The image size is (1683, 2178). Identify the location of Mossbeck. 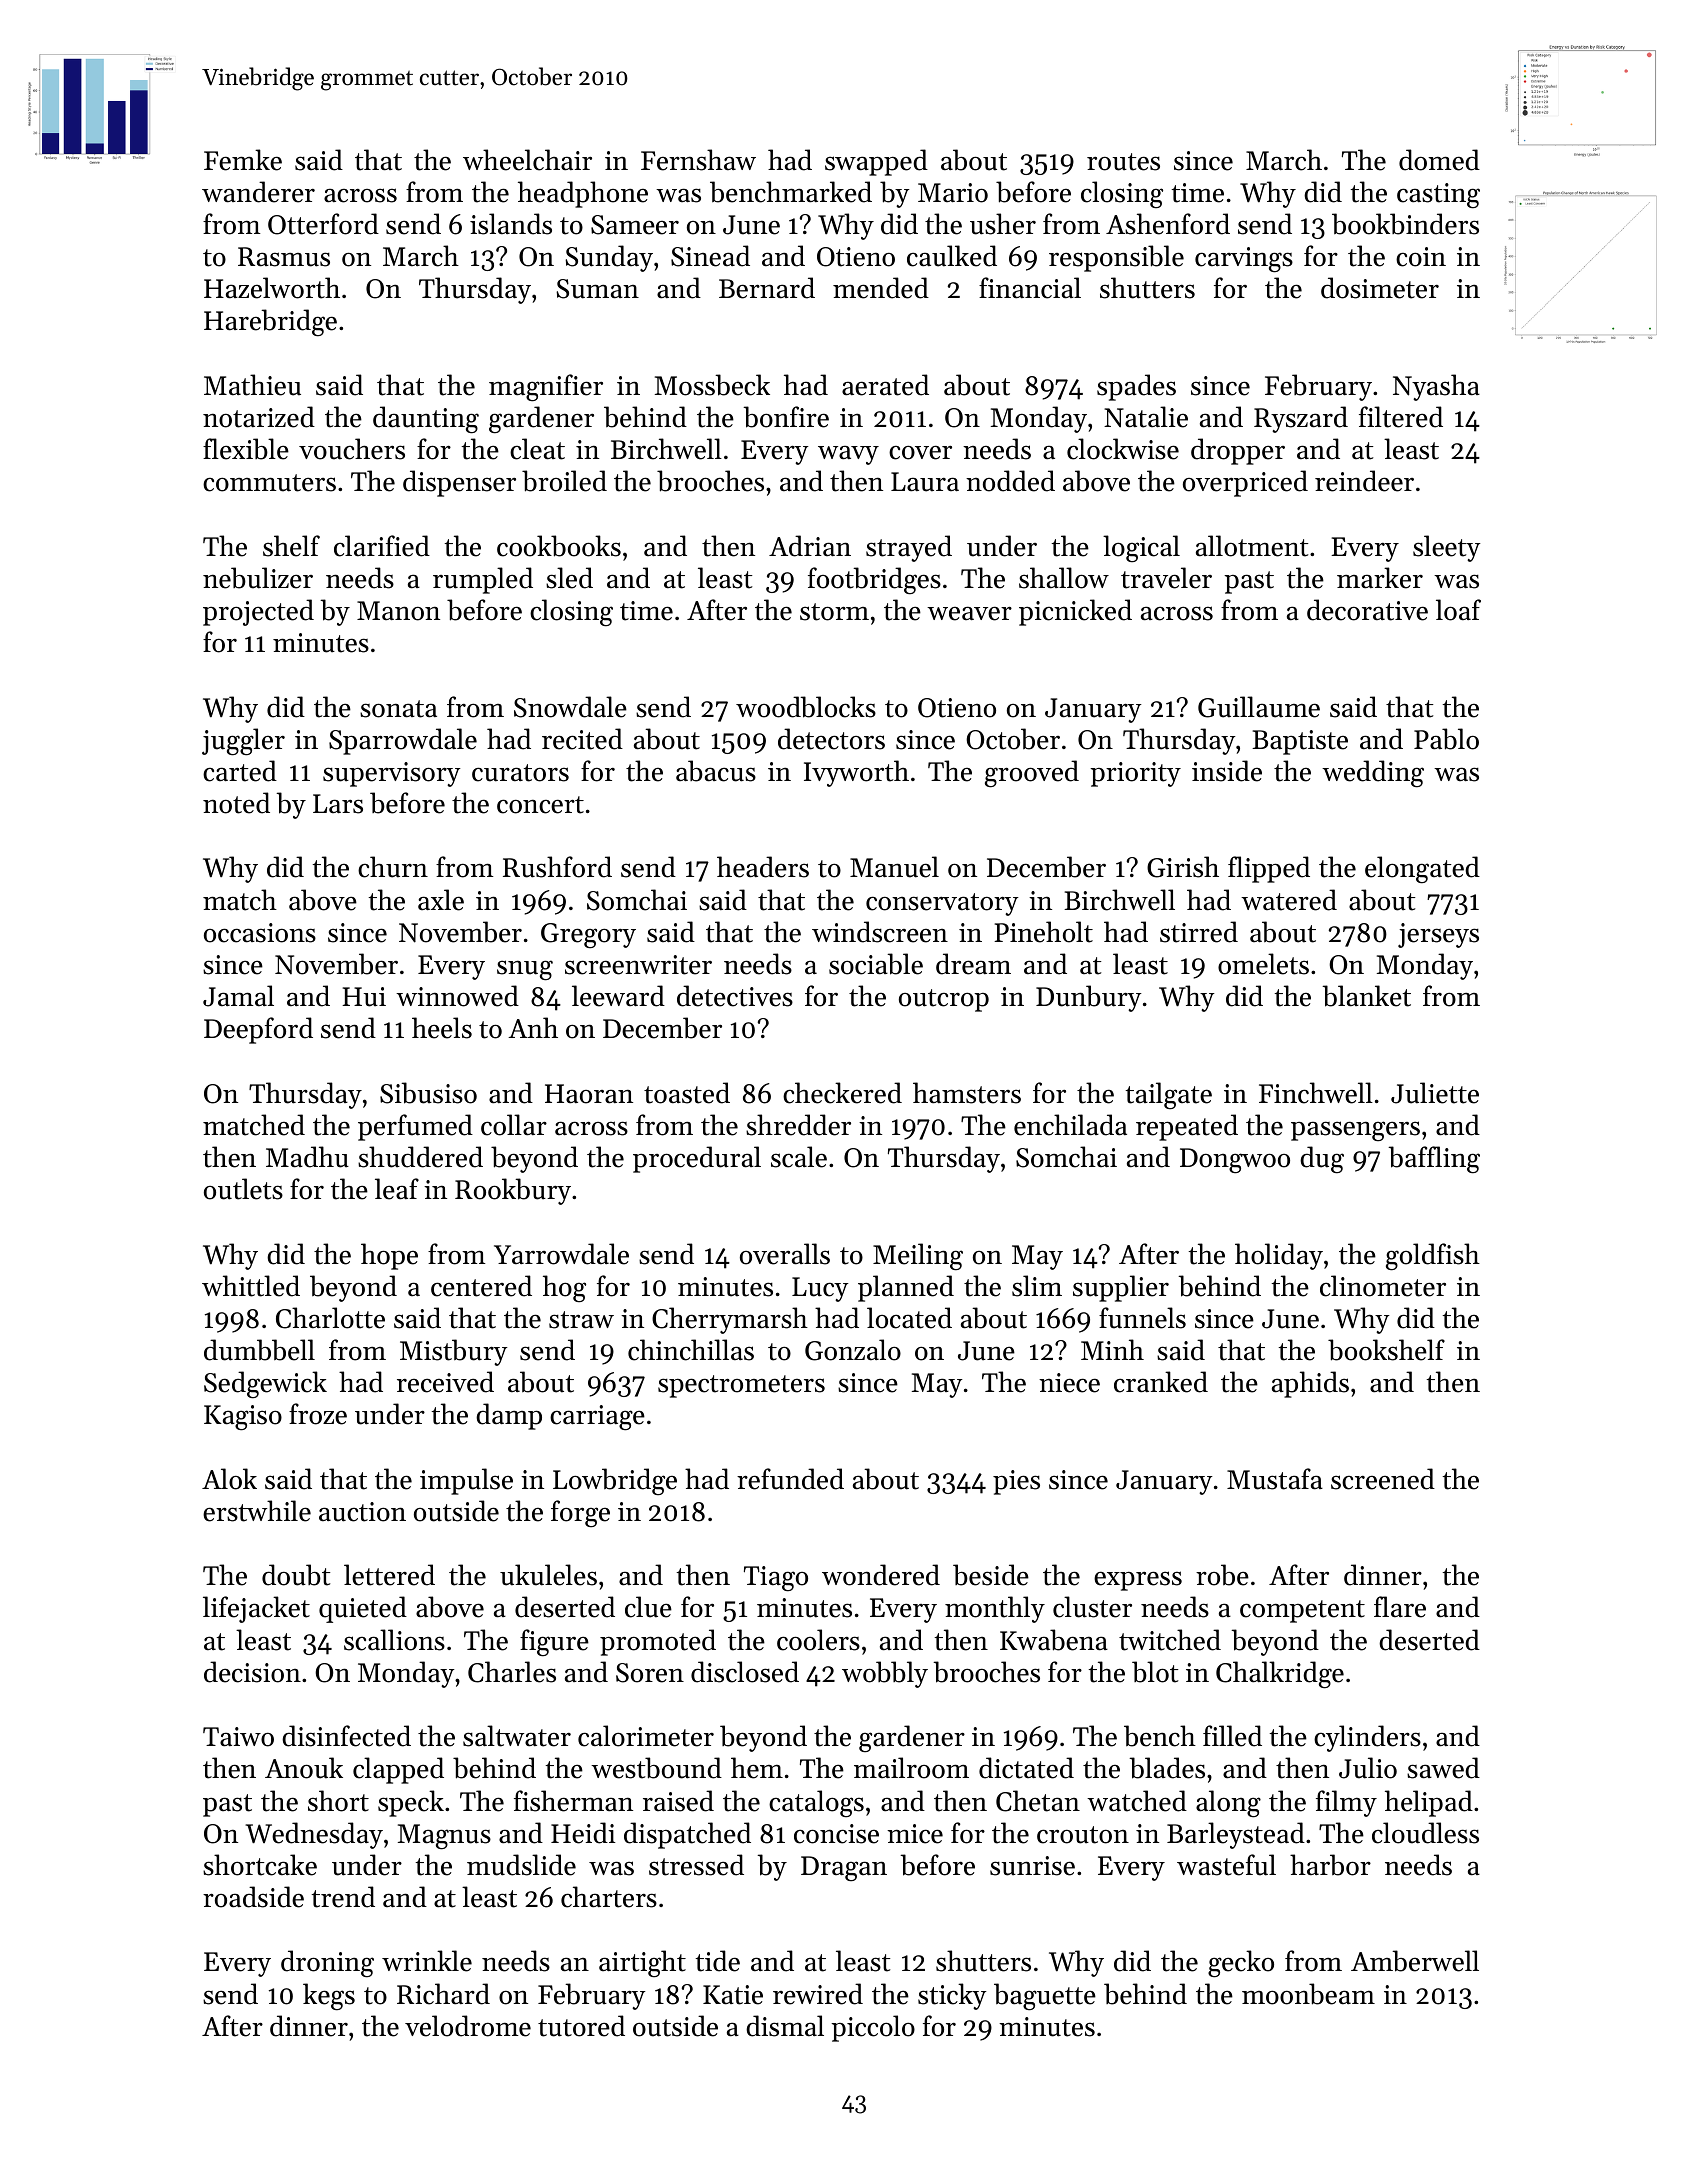
(712, 385).
